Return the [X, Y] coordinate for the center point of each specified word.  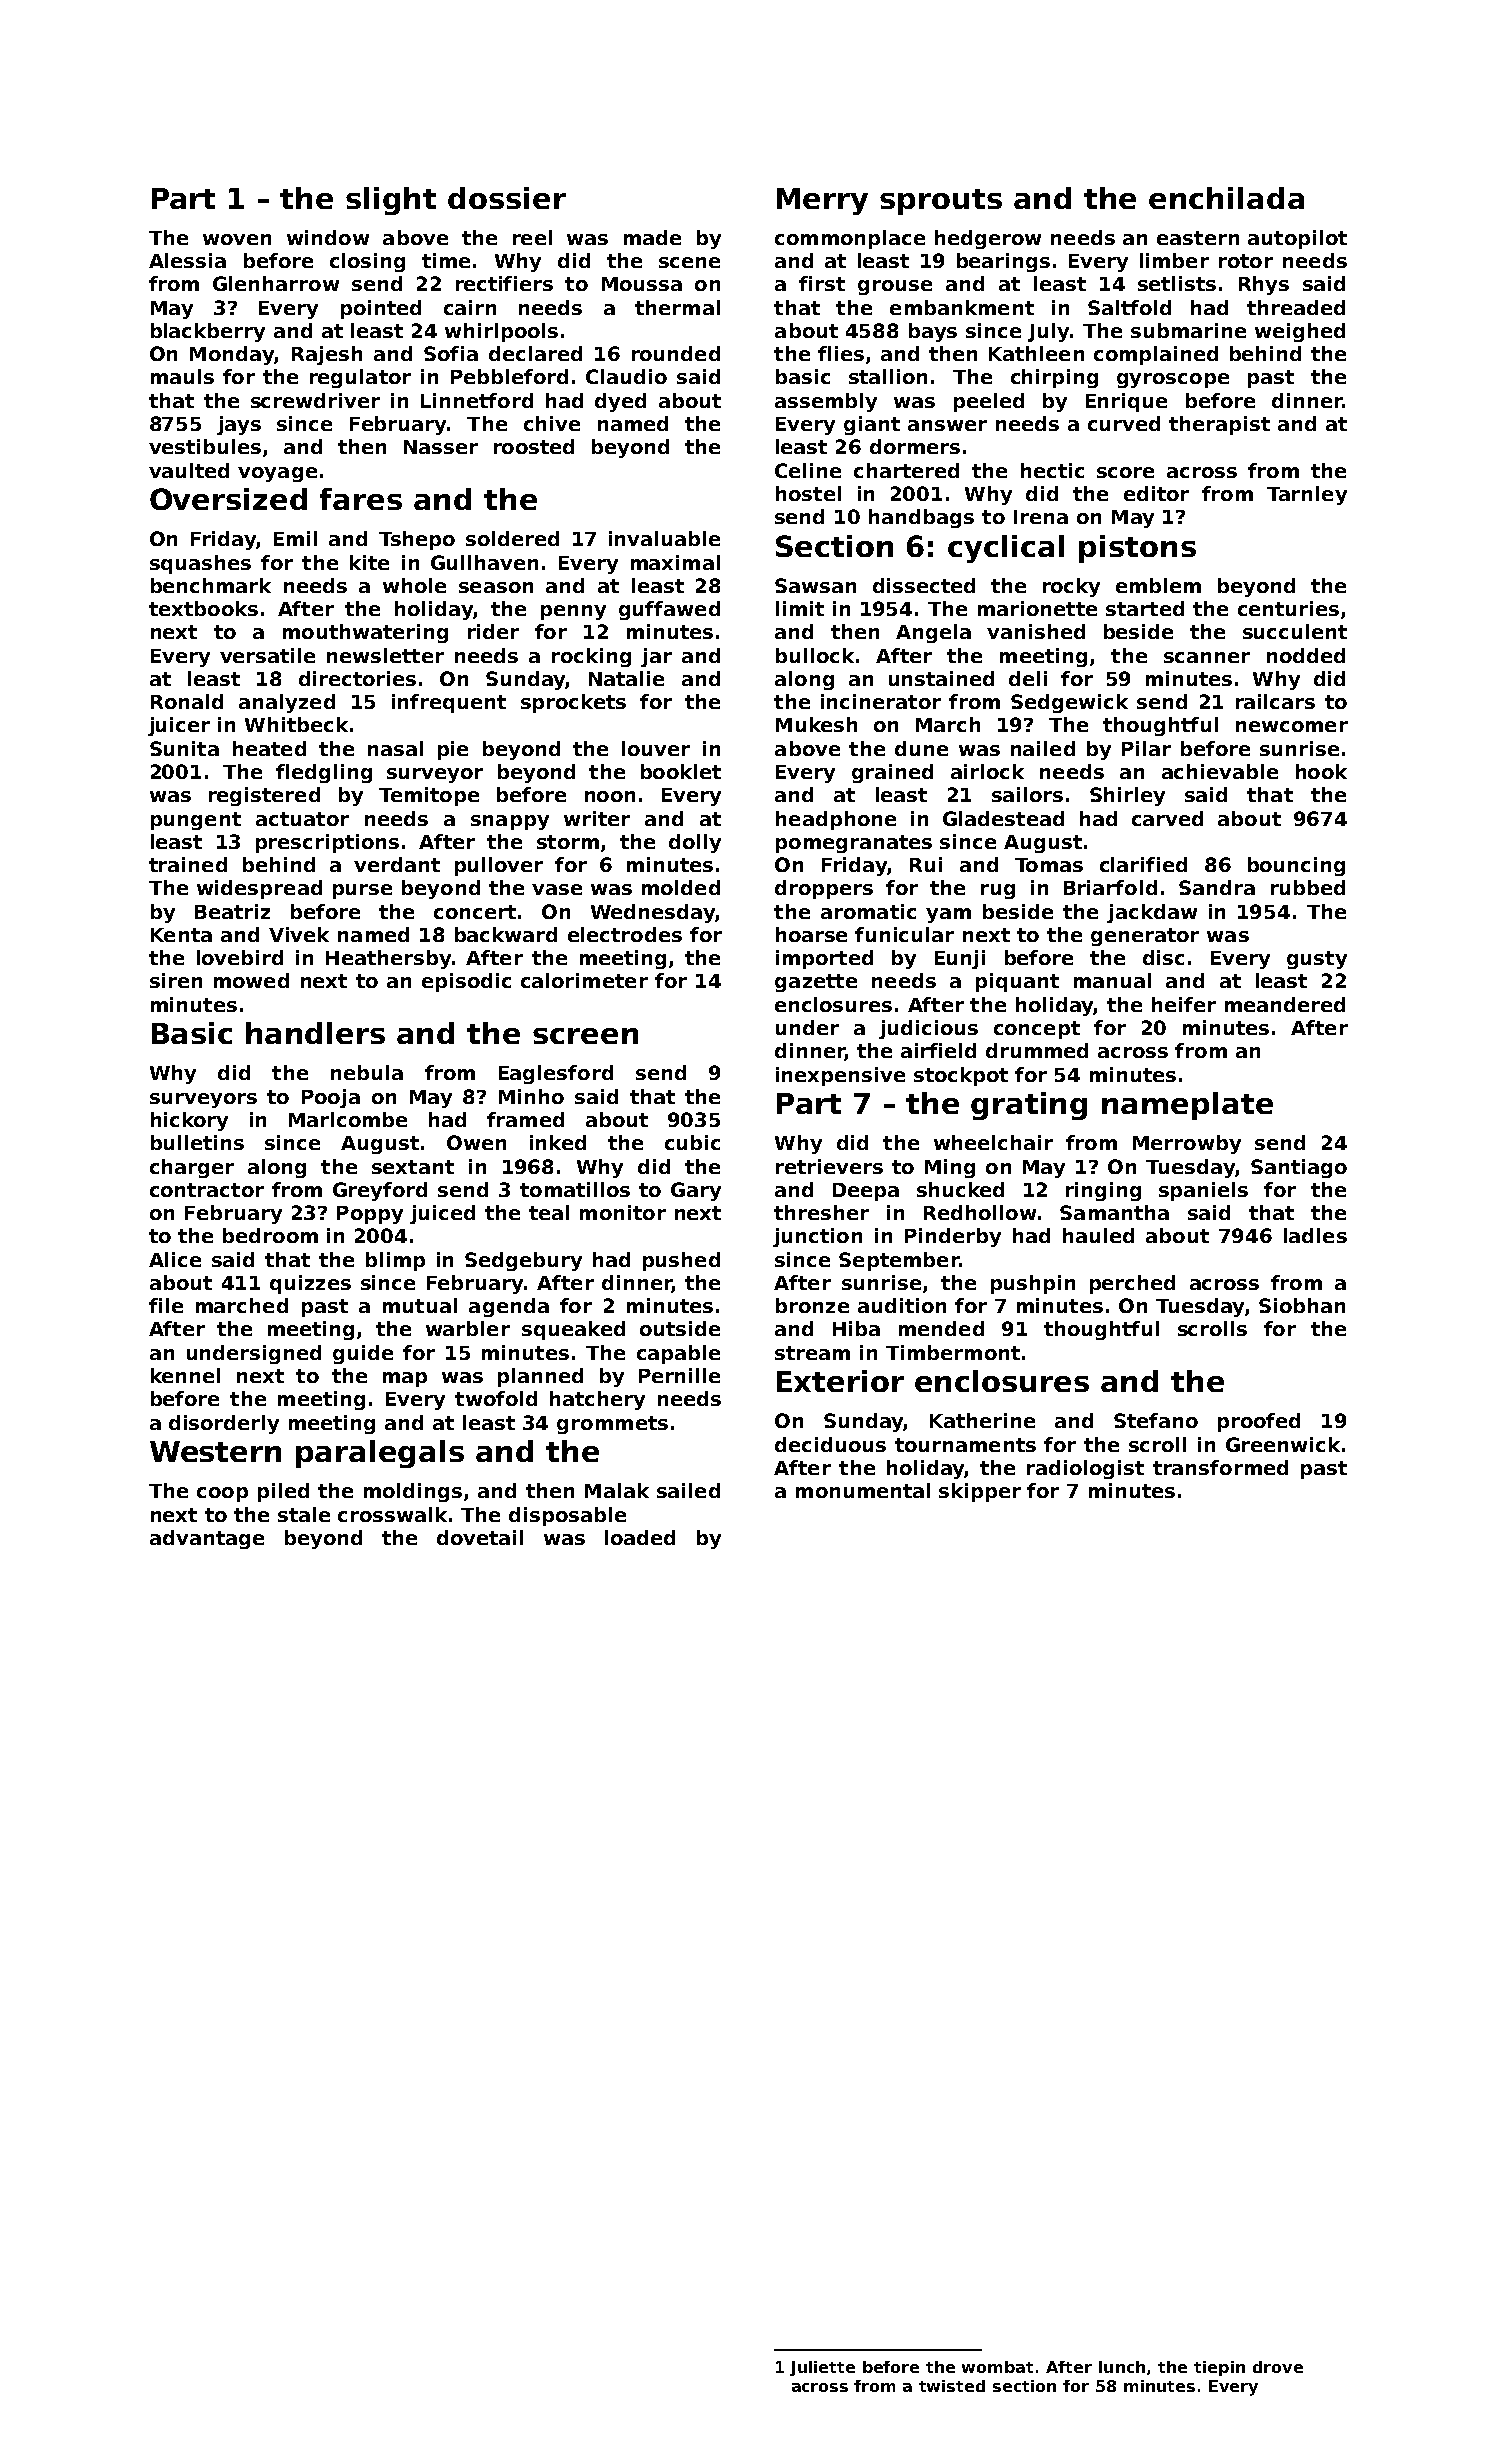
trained [188, 864]
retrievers [829, 1166]
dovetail [480, 1537]
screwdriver [315, 400]
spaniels [1203, 1191]
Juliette [822, 2368]
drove [1278, 2367]
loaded [640, 1537]
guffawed [669, 610]
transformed [1220, 1467]
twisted [952, 2386]
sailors [1027, 794]
